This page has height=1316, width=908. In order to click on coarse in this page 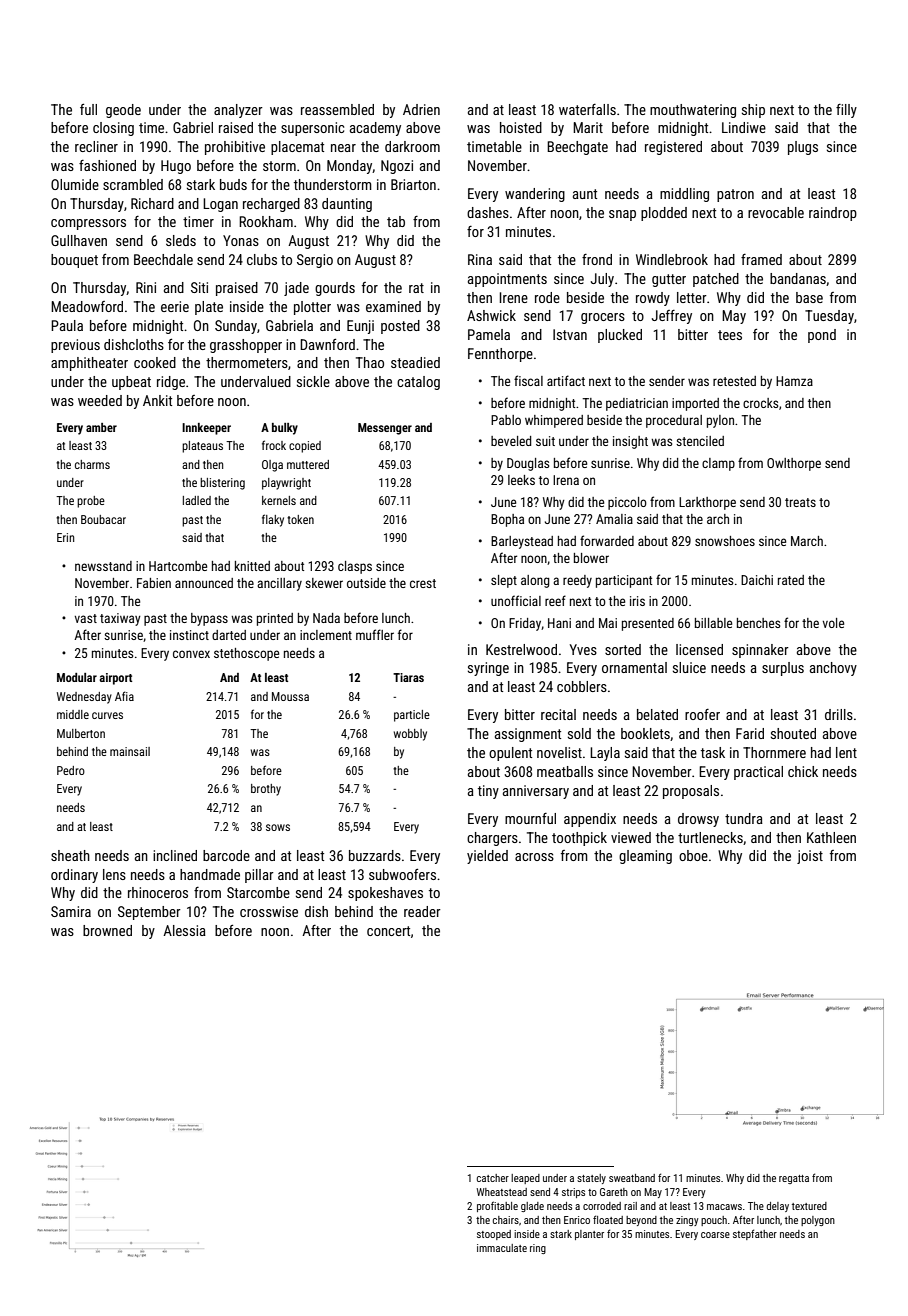, I will do `click(715, 1235)`.
